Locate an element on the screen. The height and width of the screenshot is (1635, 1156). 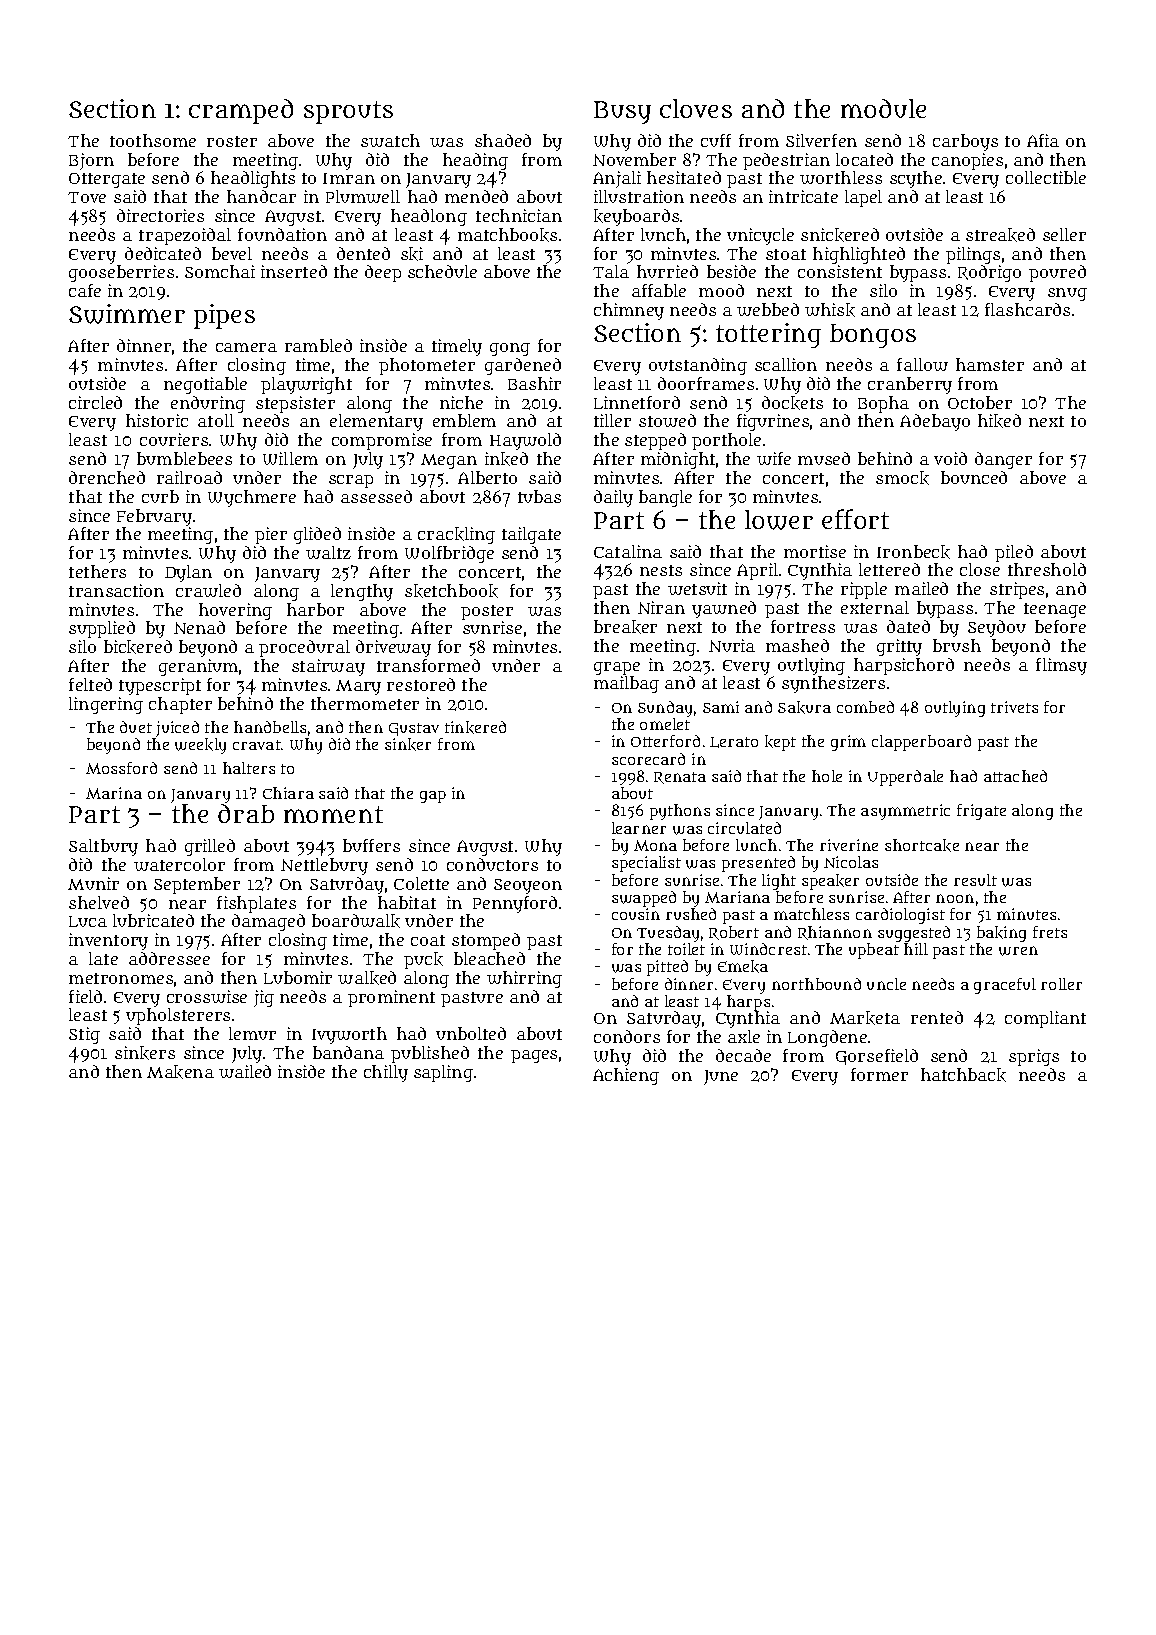
Wolfbridge is located at coordinates (449, 554).
